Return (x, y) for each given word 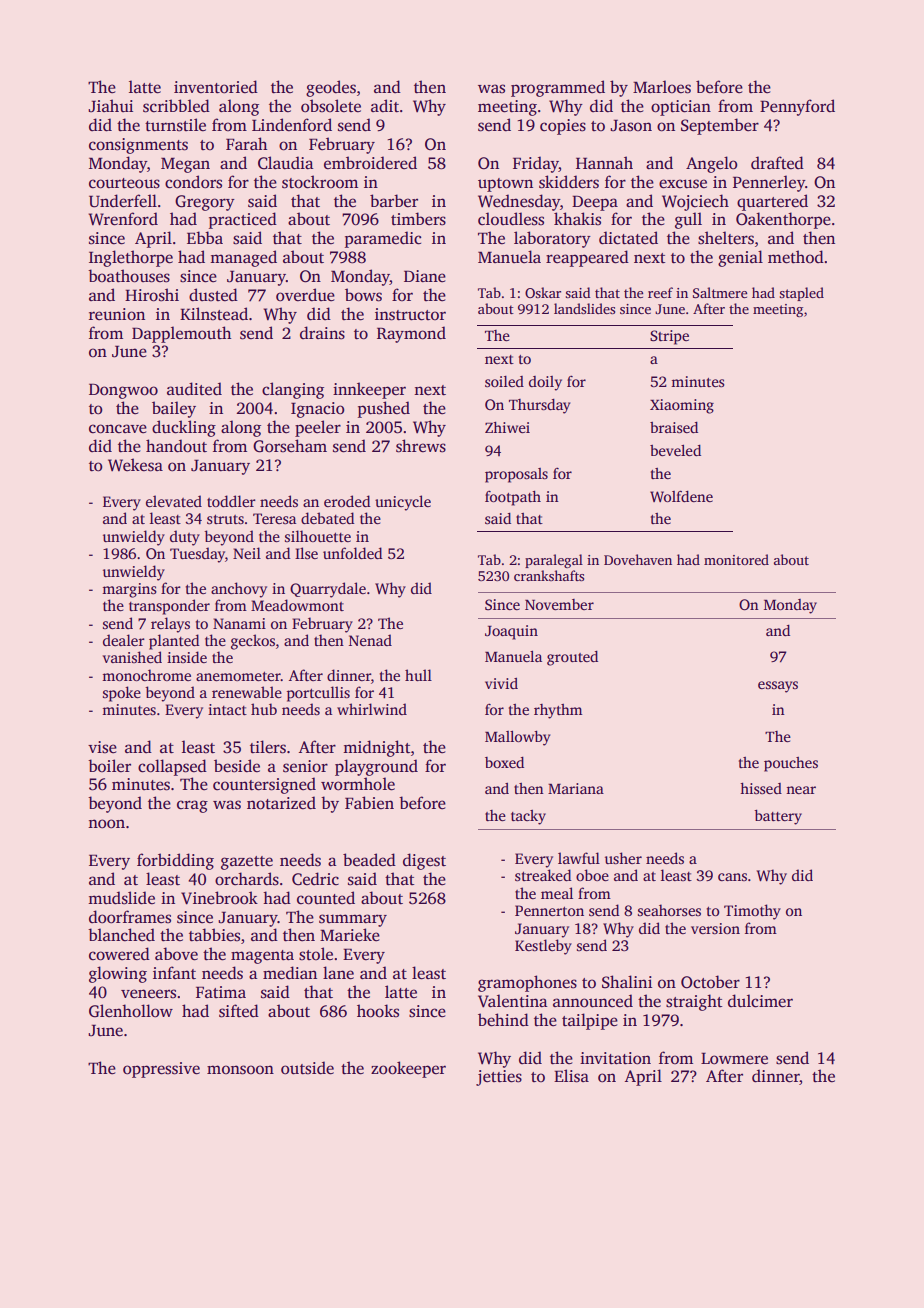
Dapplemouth (181, 334)
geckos (253, 642)
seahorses (669, 910)
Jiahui (110, 106)
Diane (425, 276)
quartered (772, 202)
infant (174, 973)
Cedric (315, 879)
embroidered (370, 163)
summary (353, 920)
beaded (369, 859)
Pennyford (797, 107)
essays (778, 687)
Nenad (370, 640)
